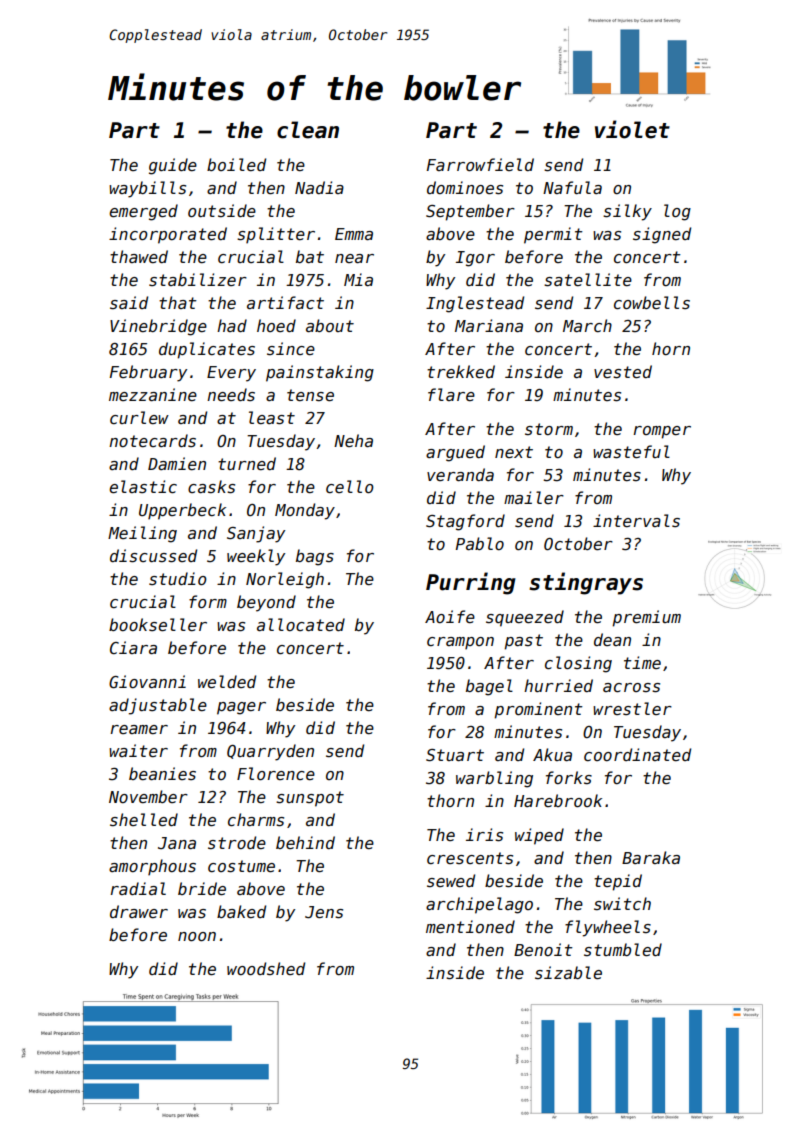  Describe the element at coordinates (144, 819) in the page. I see `shelled` at that location.
